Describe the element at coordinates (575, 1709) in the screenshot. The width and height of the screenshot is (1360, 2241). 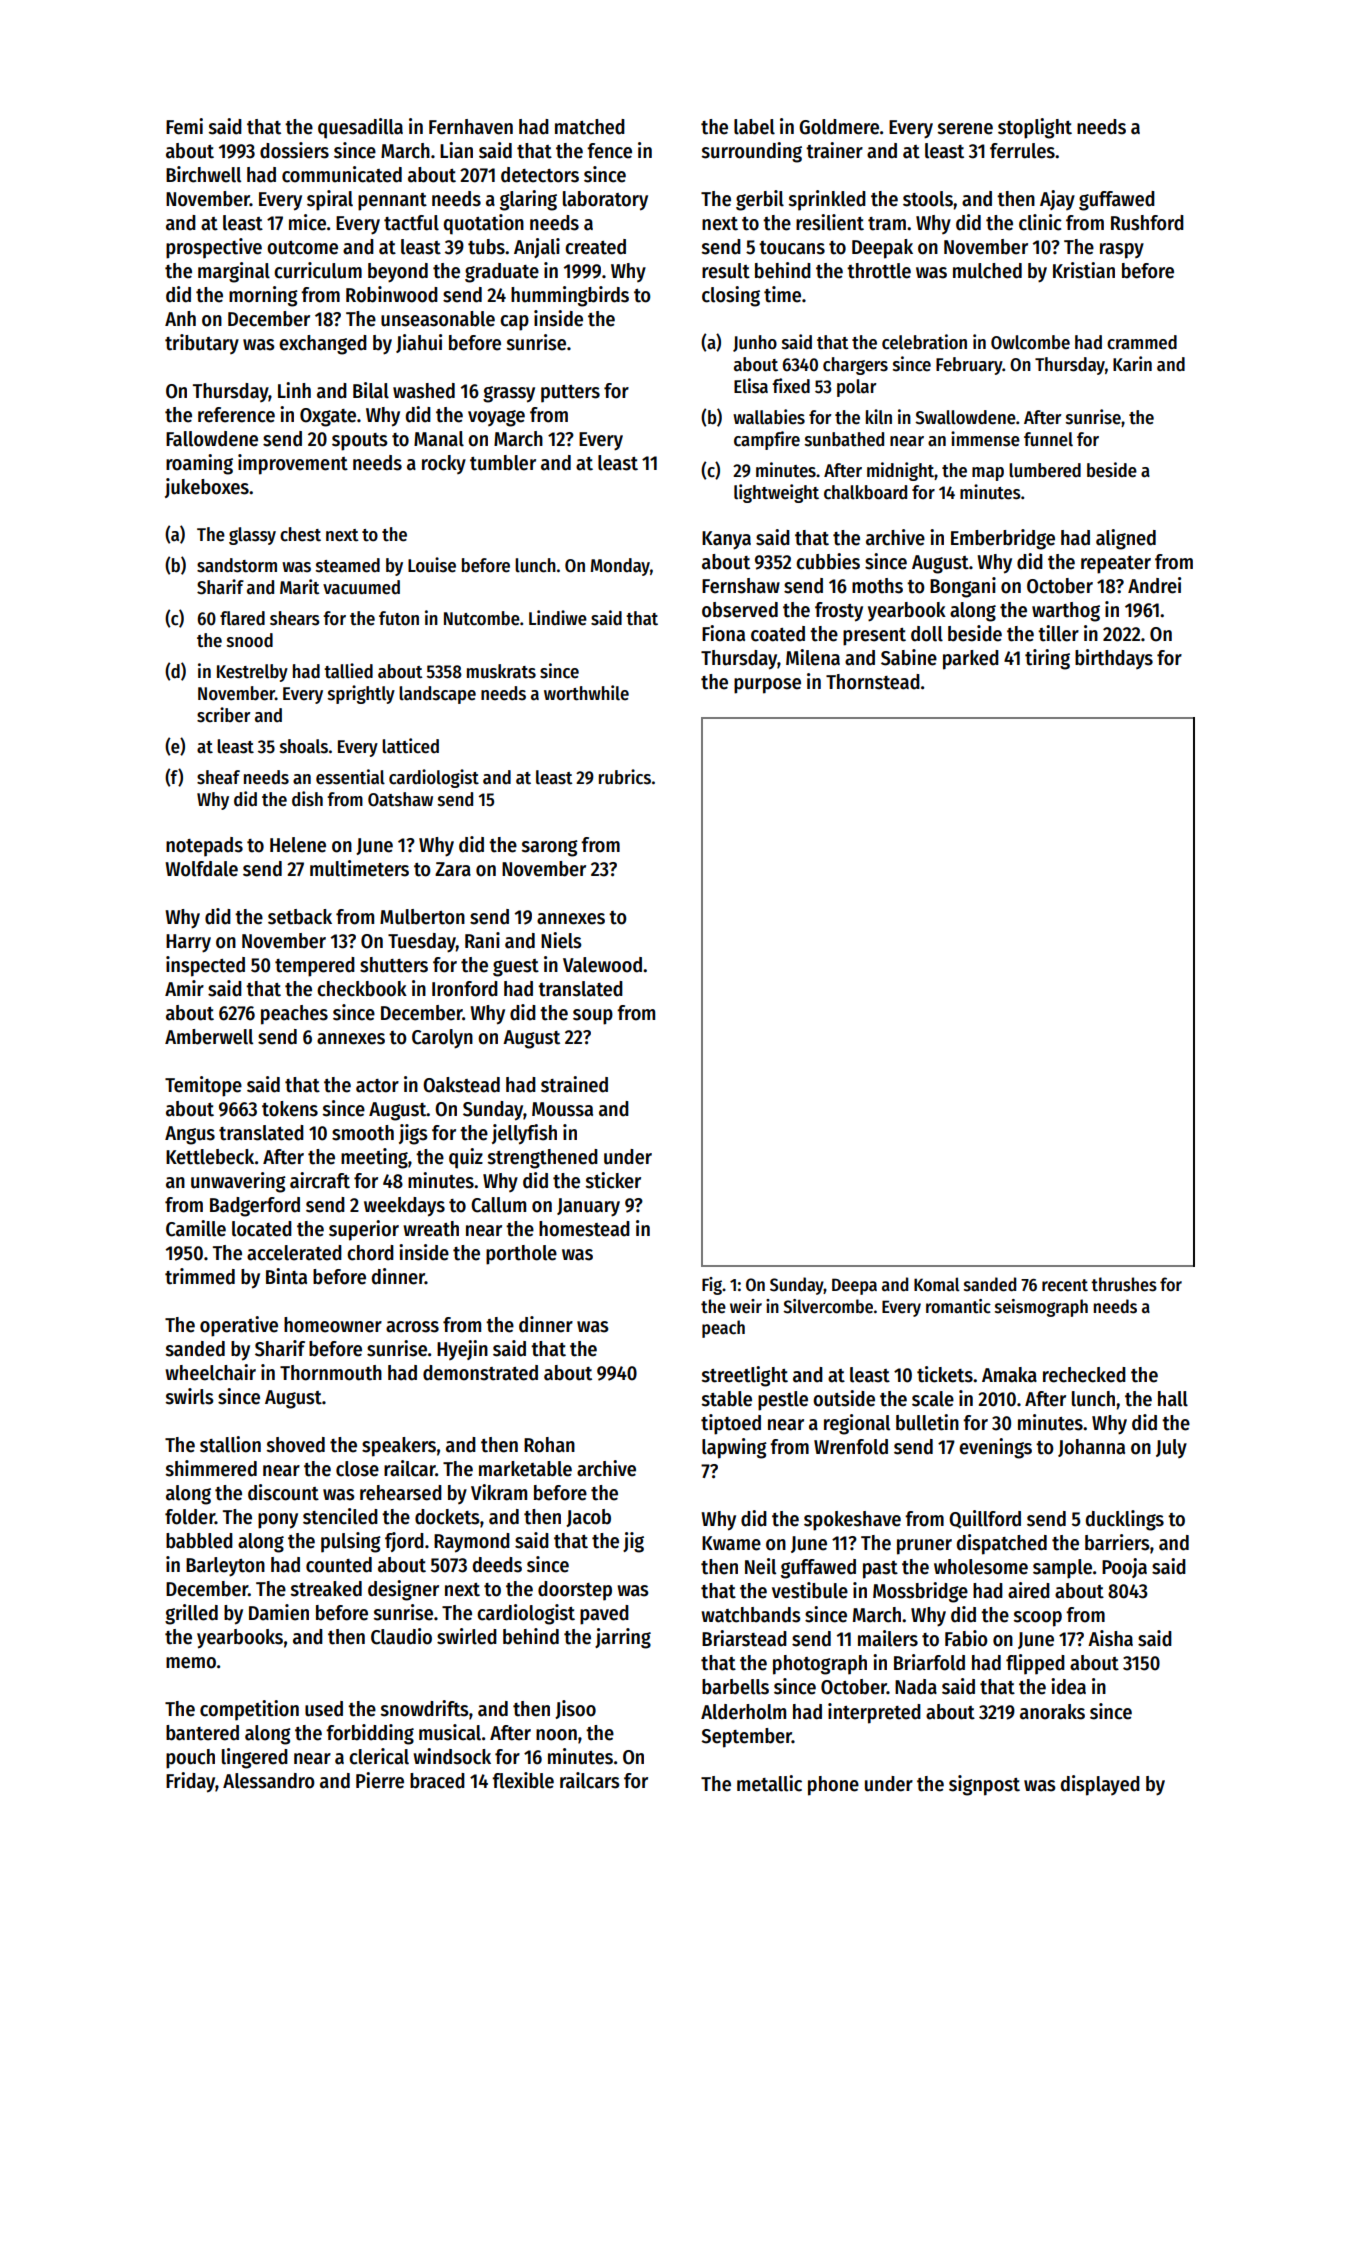
I see `Jisoo` at that location.
